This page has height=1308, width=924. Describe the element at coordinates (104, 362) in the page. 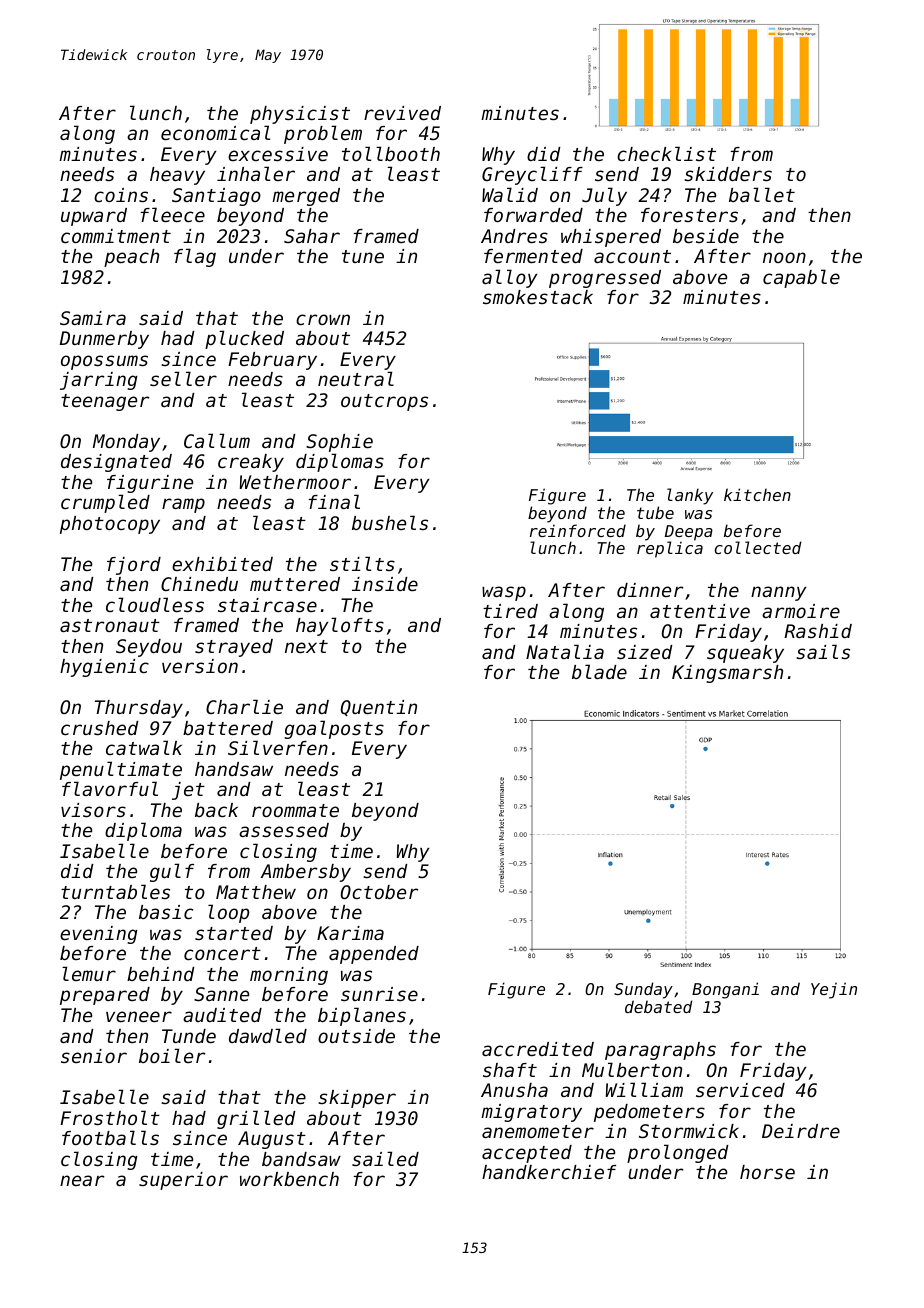

I see `opossums` at that location.
